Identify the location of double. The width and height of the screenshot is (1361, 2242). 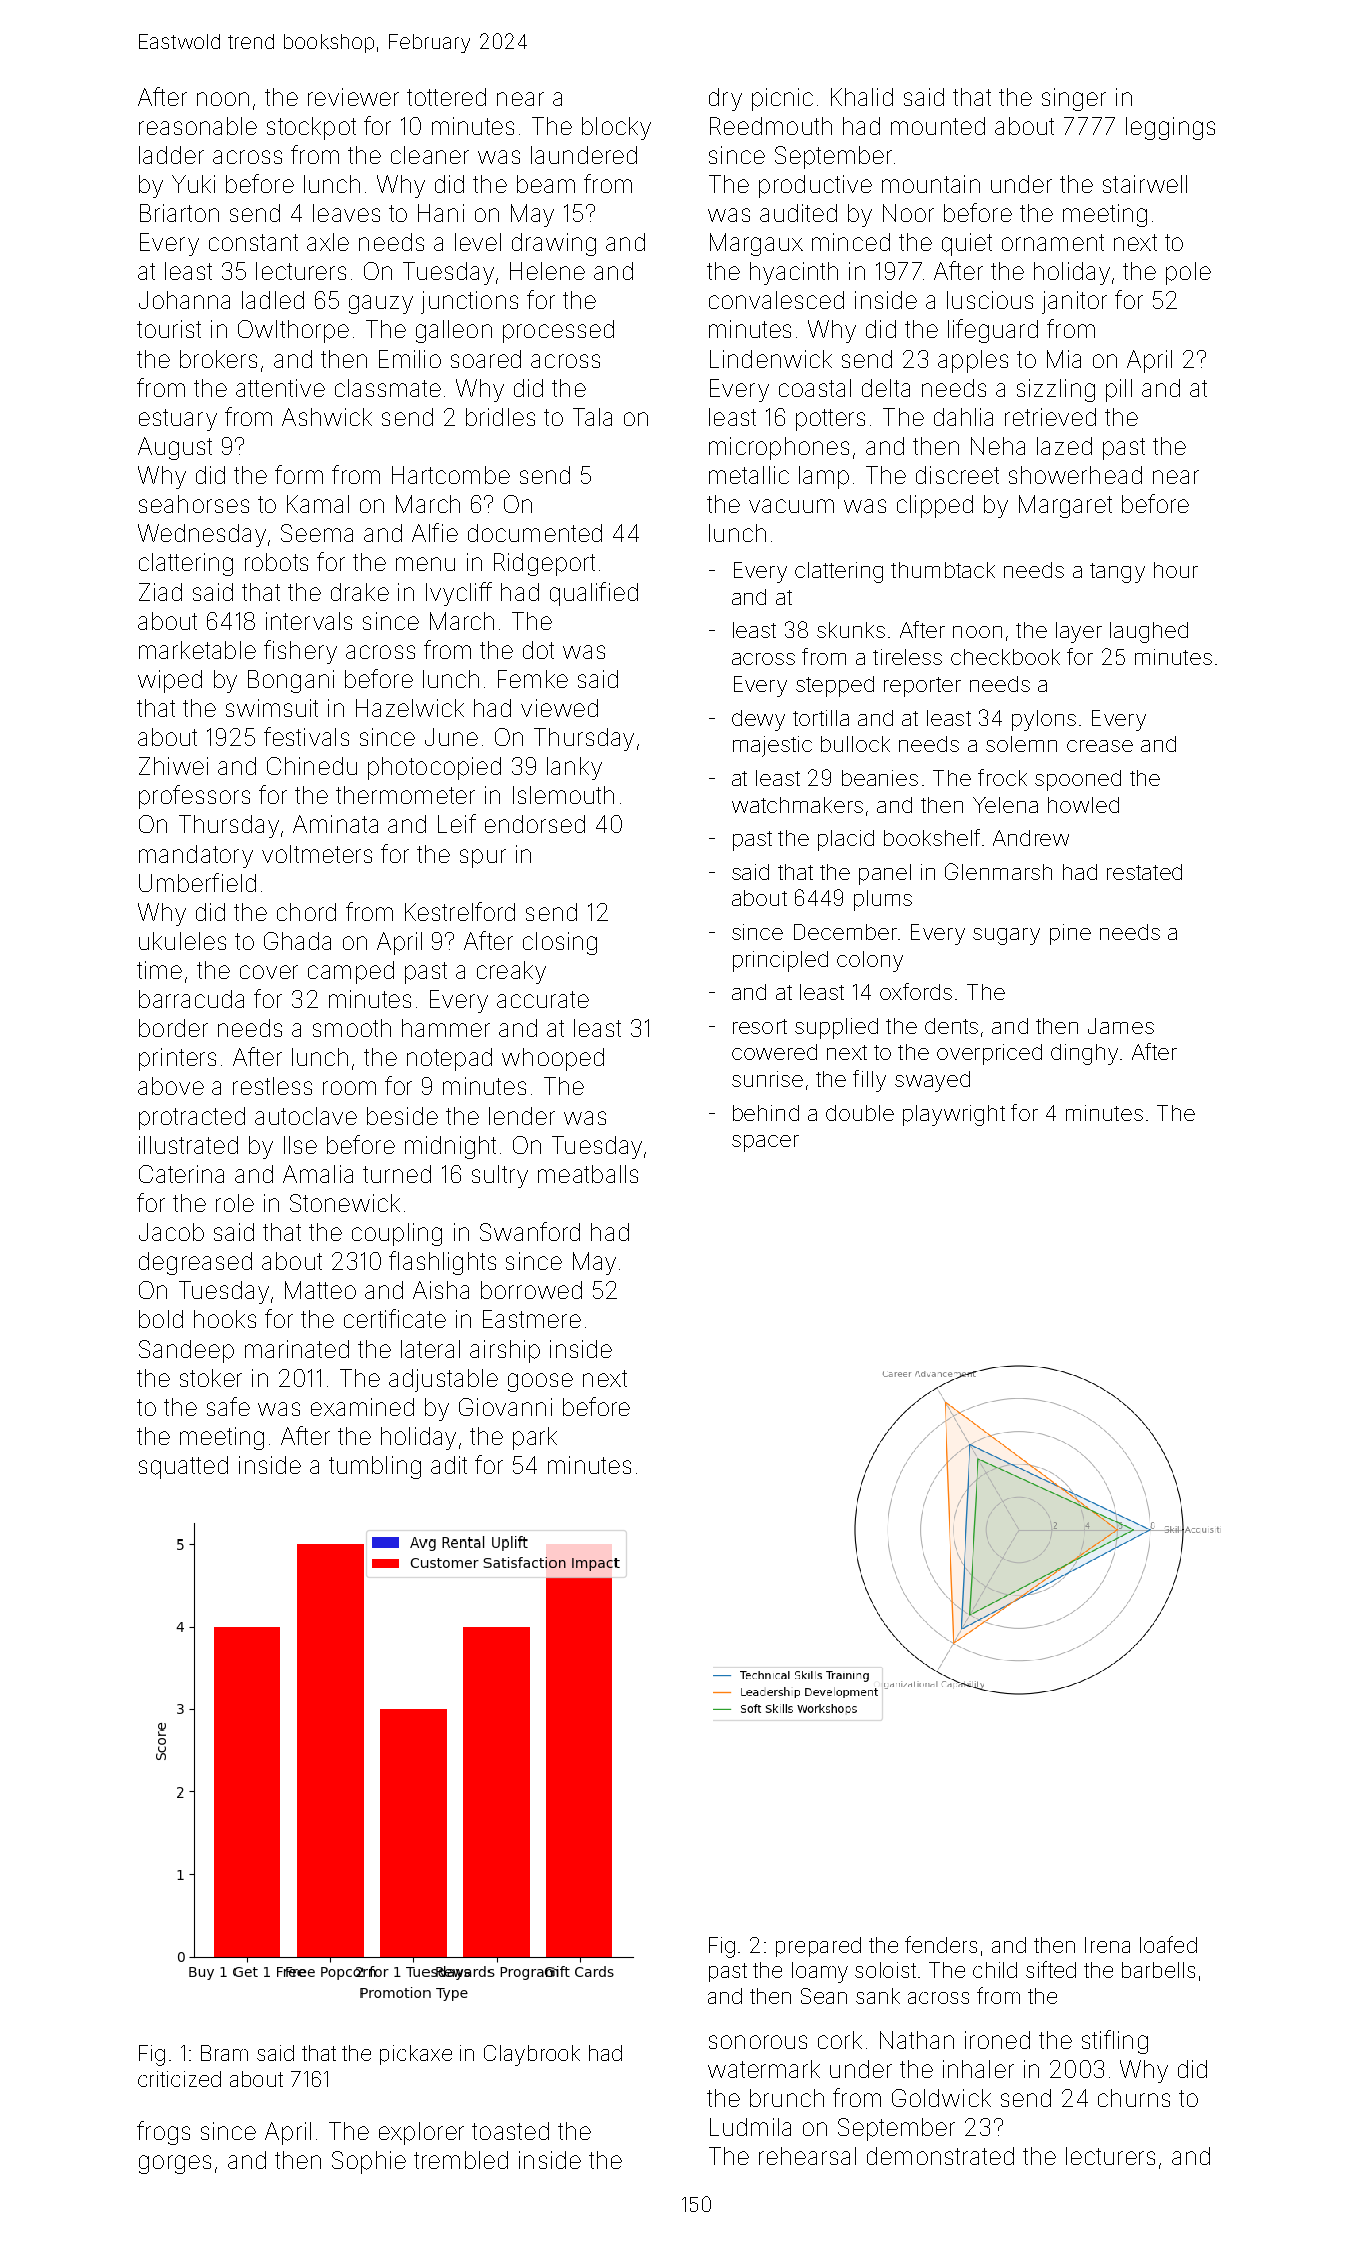
(860, 1113).
